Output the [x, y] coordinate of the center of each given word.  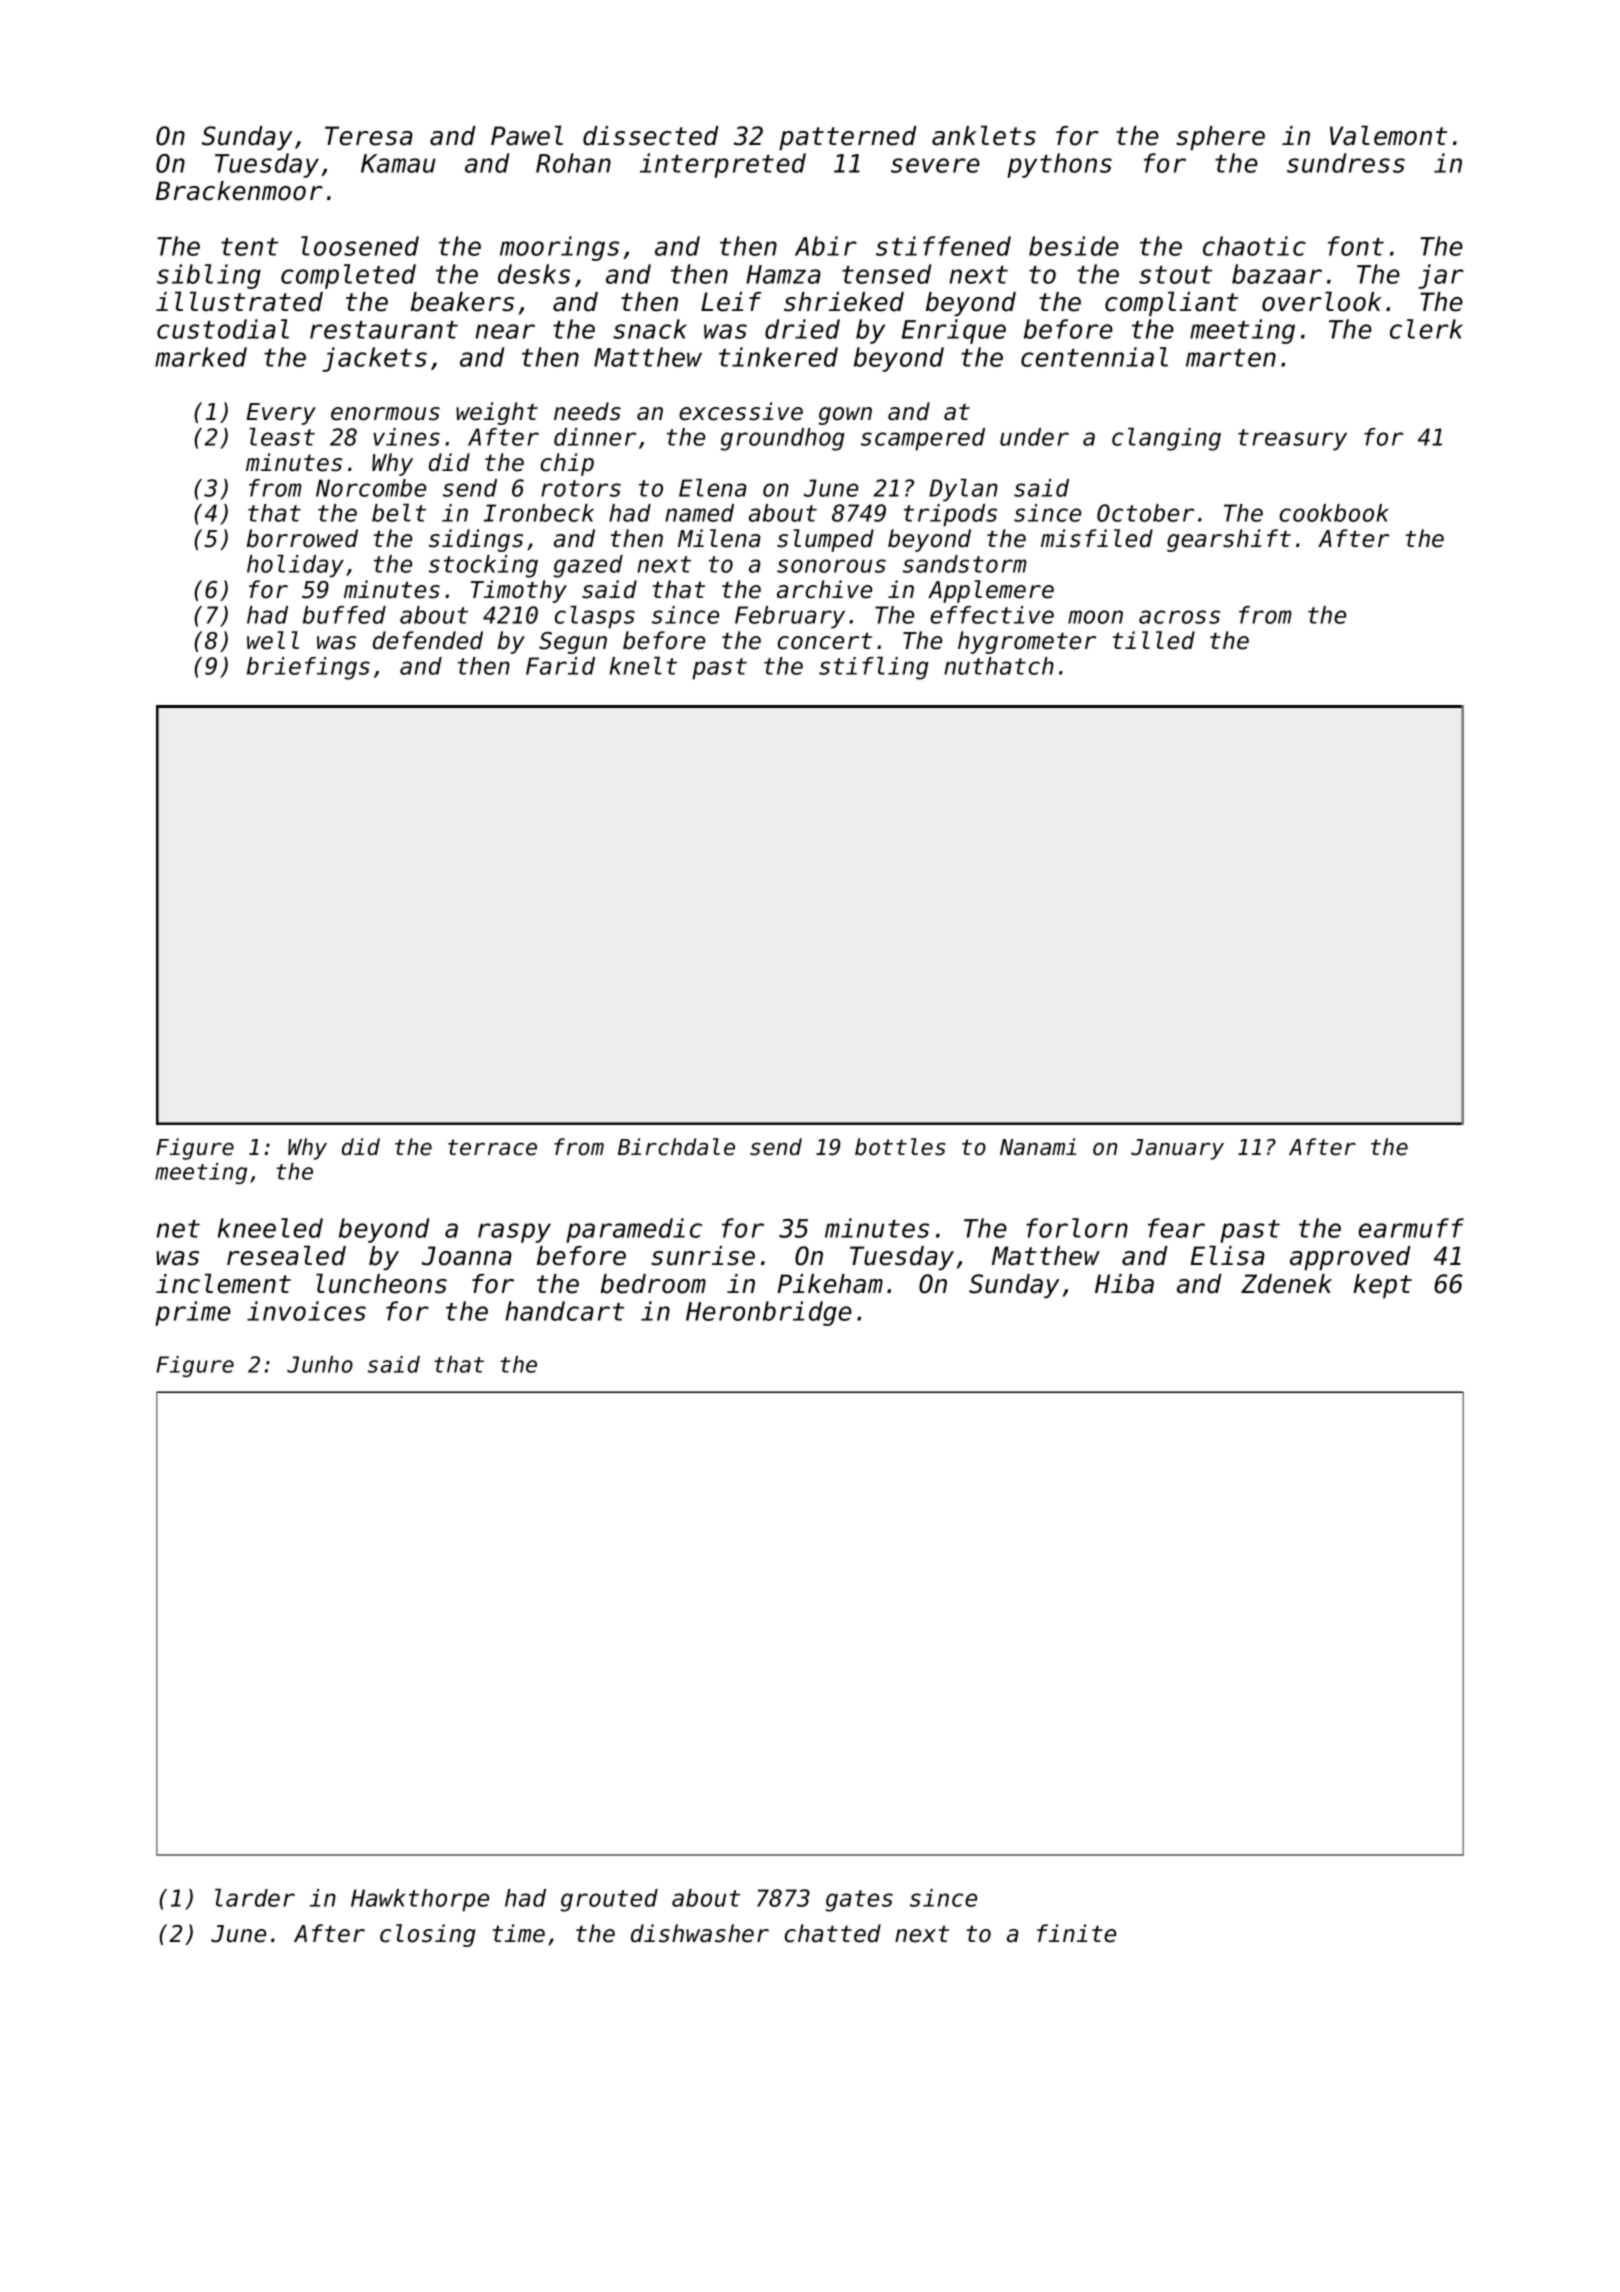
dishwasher [700, 1933]
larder [255, 1898]
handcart [564, 1311]
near [505, 331]
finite [1076, 1933]
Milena [719, 538]
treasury [1292, 440]
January [1177, 1149]
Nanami [1038, 1147]
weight [497, 413]
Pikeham [830, 1284]
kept [1382, 1286]
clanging [1166, 439]
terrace [492, 1147]
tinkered [778, 357]
